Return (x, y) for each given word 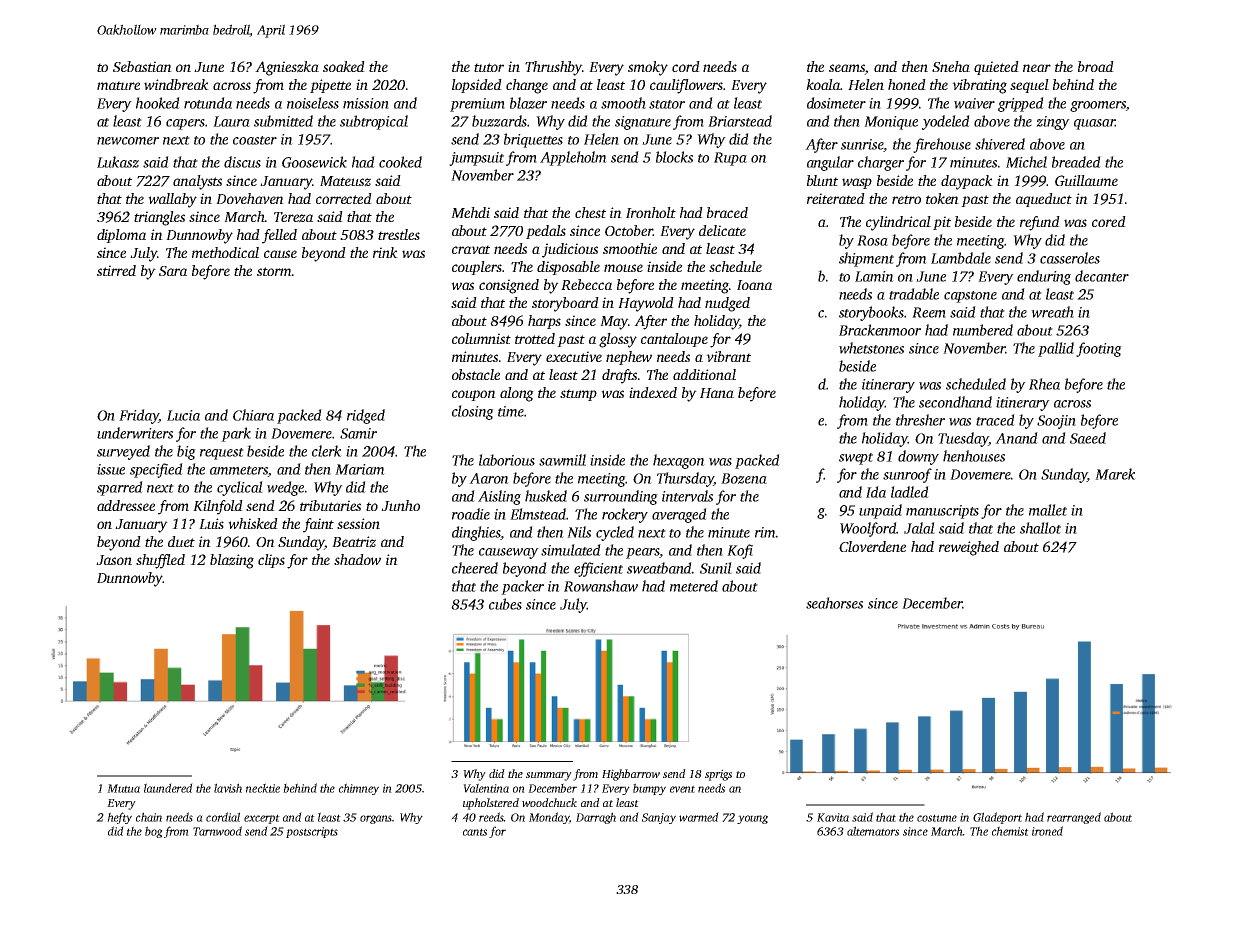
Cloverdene (872, 546)
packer (522, 587)
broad (1096, 66)
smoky (648, 68)
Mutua (123, 788)
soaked (344, 66)
